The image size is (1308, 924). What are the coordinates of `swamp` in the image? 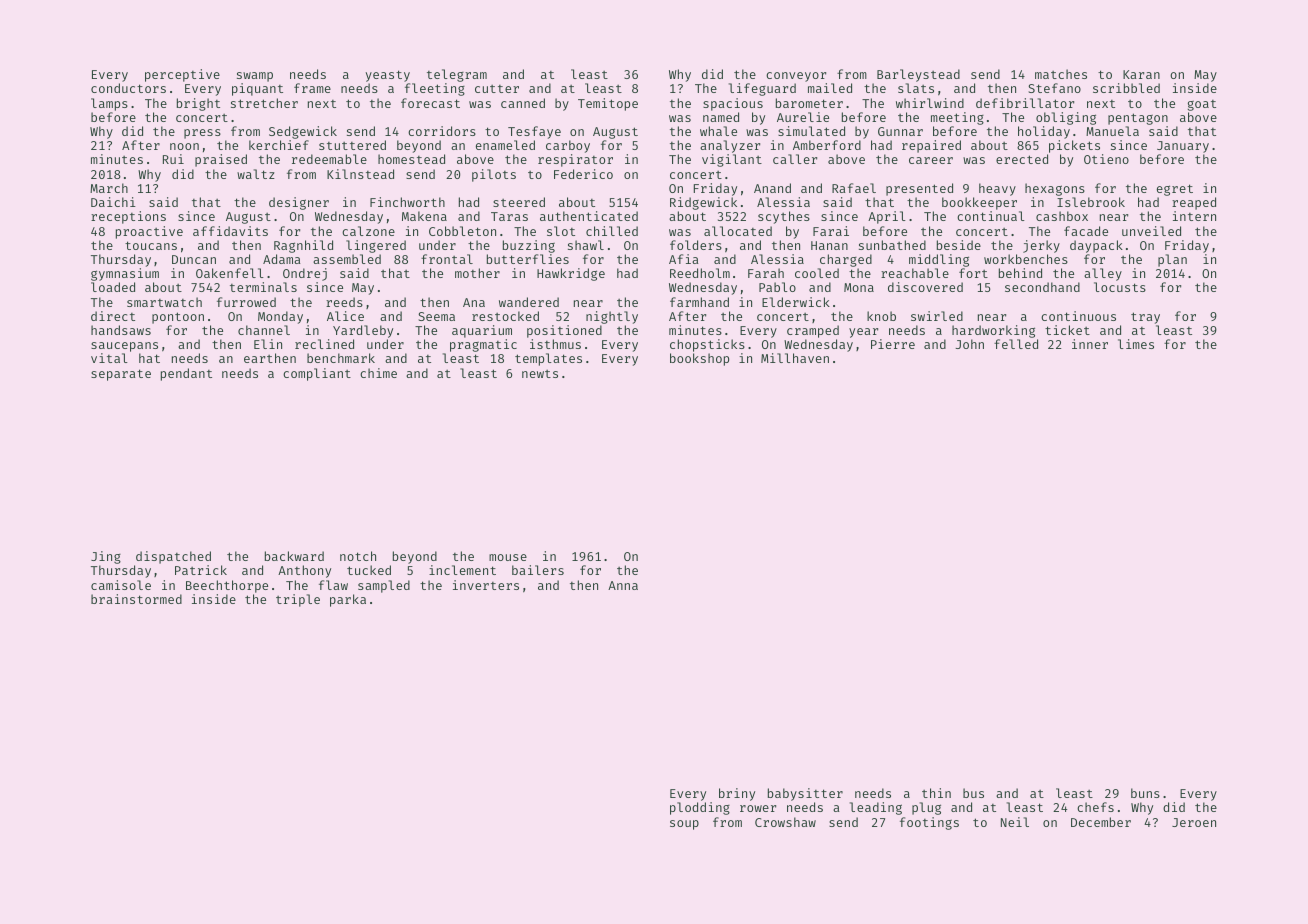 It's located at (255, 77).
